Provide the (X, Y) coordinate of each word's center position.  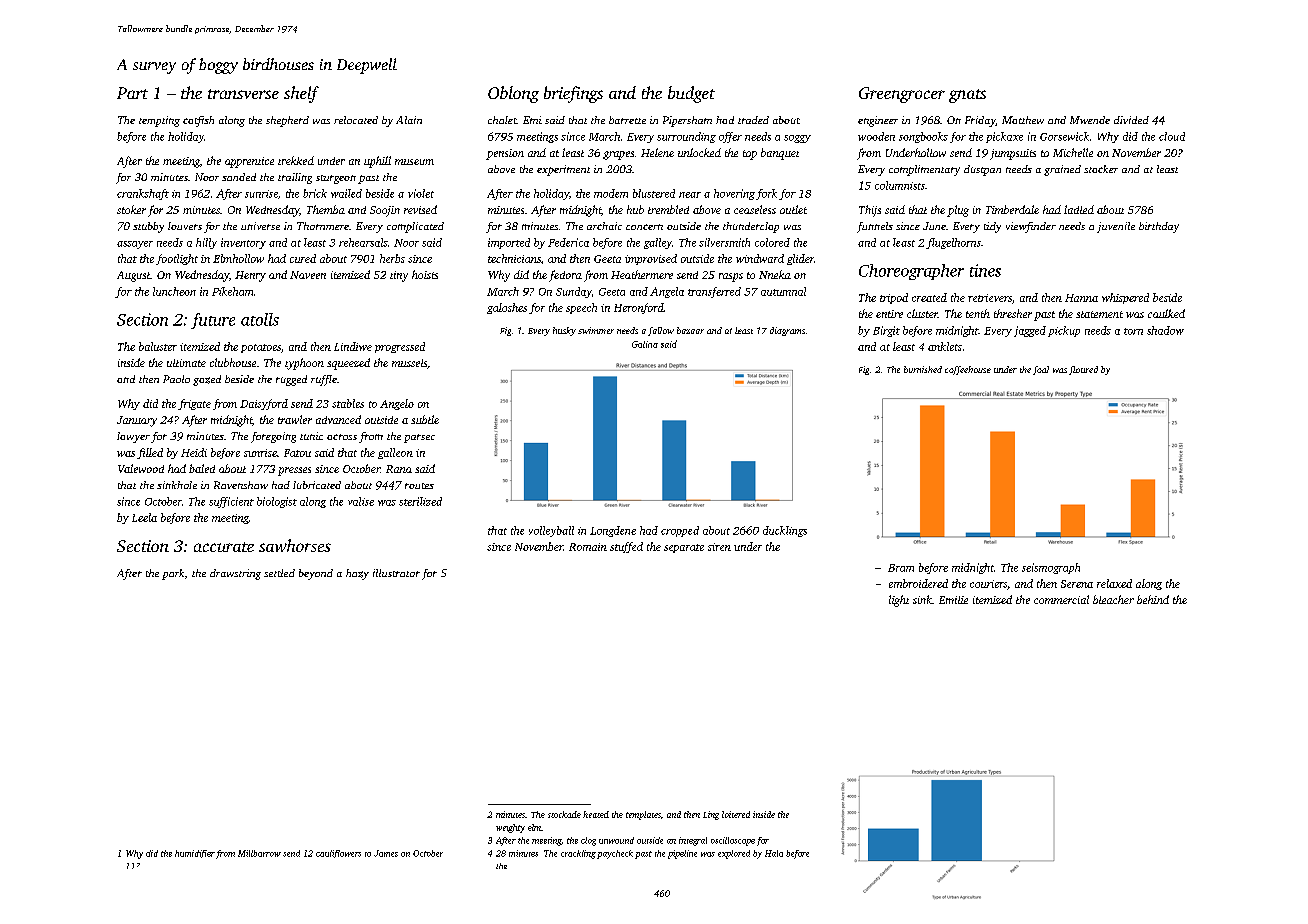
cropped (680, 531)
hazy (357, 574)
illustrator (396, 573)
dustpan (982, 170)
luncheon (174, 291)
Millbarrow (259, 853)
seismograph (1051, 568)
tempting (159, 121)
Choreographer (911, 272)
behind (1153, 599)
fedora (565, 276)
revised (420, 209)
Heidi (194, 452)
